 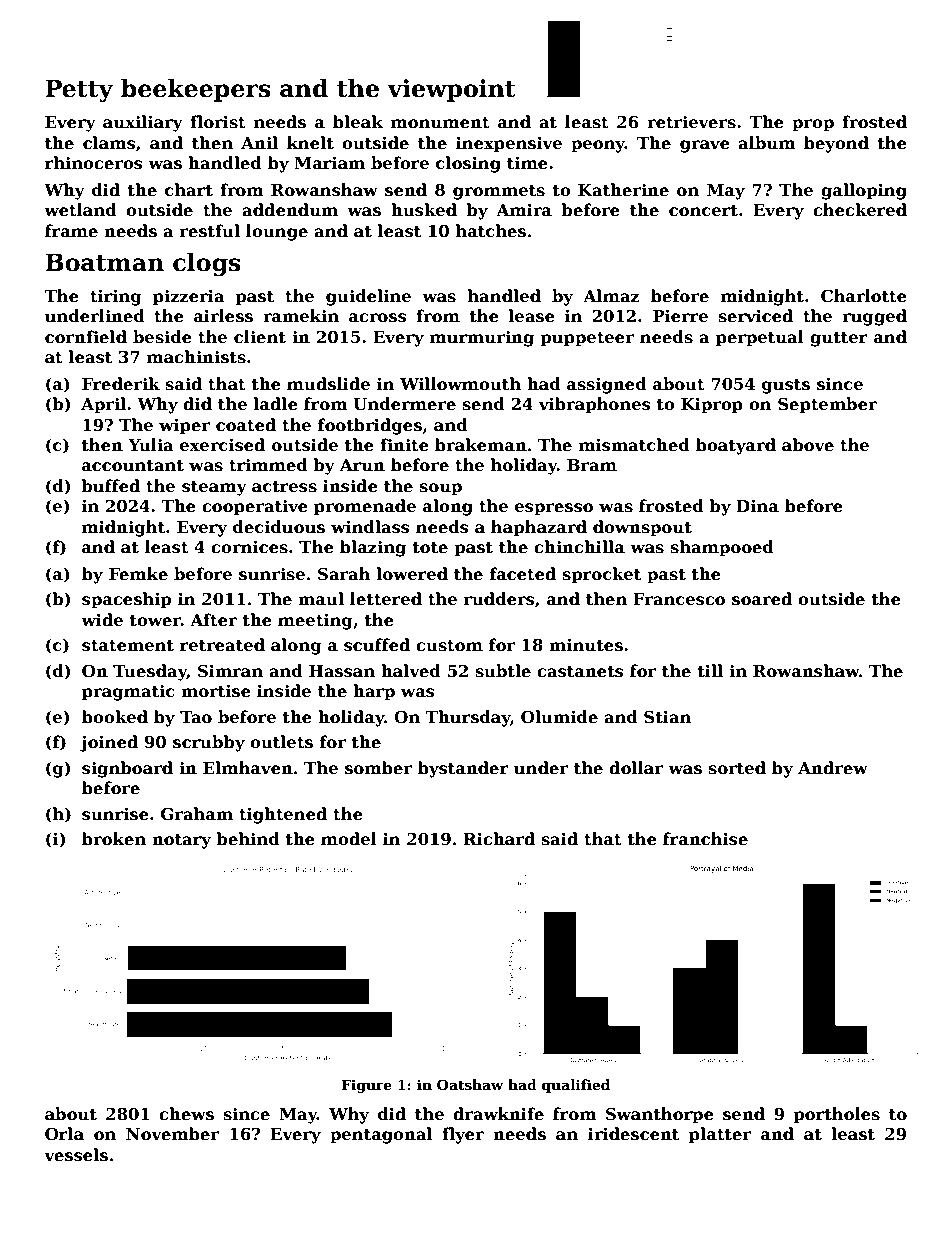 I want to click on airless, so click(x=223, y=316).
